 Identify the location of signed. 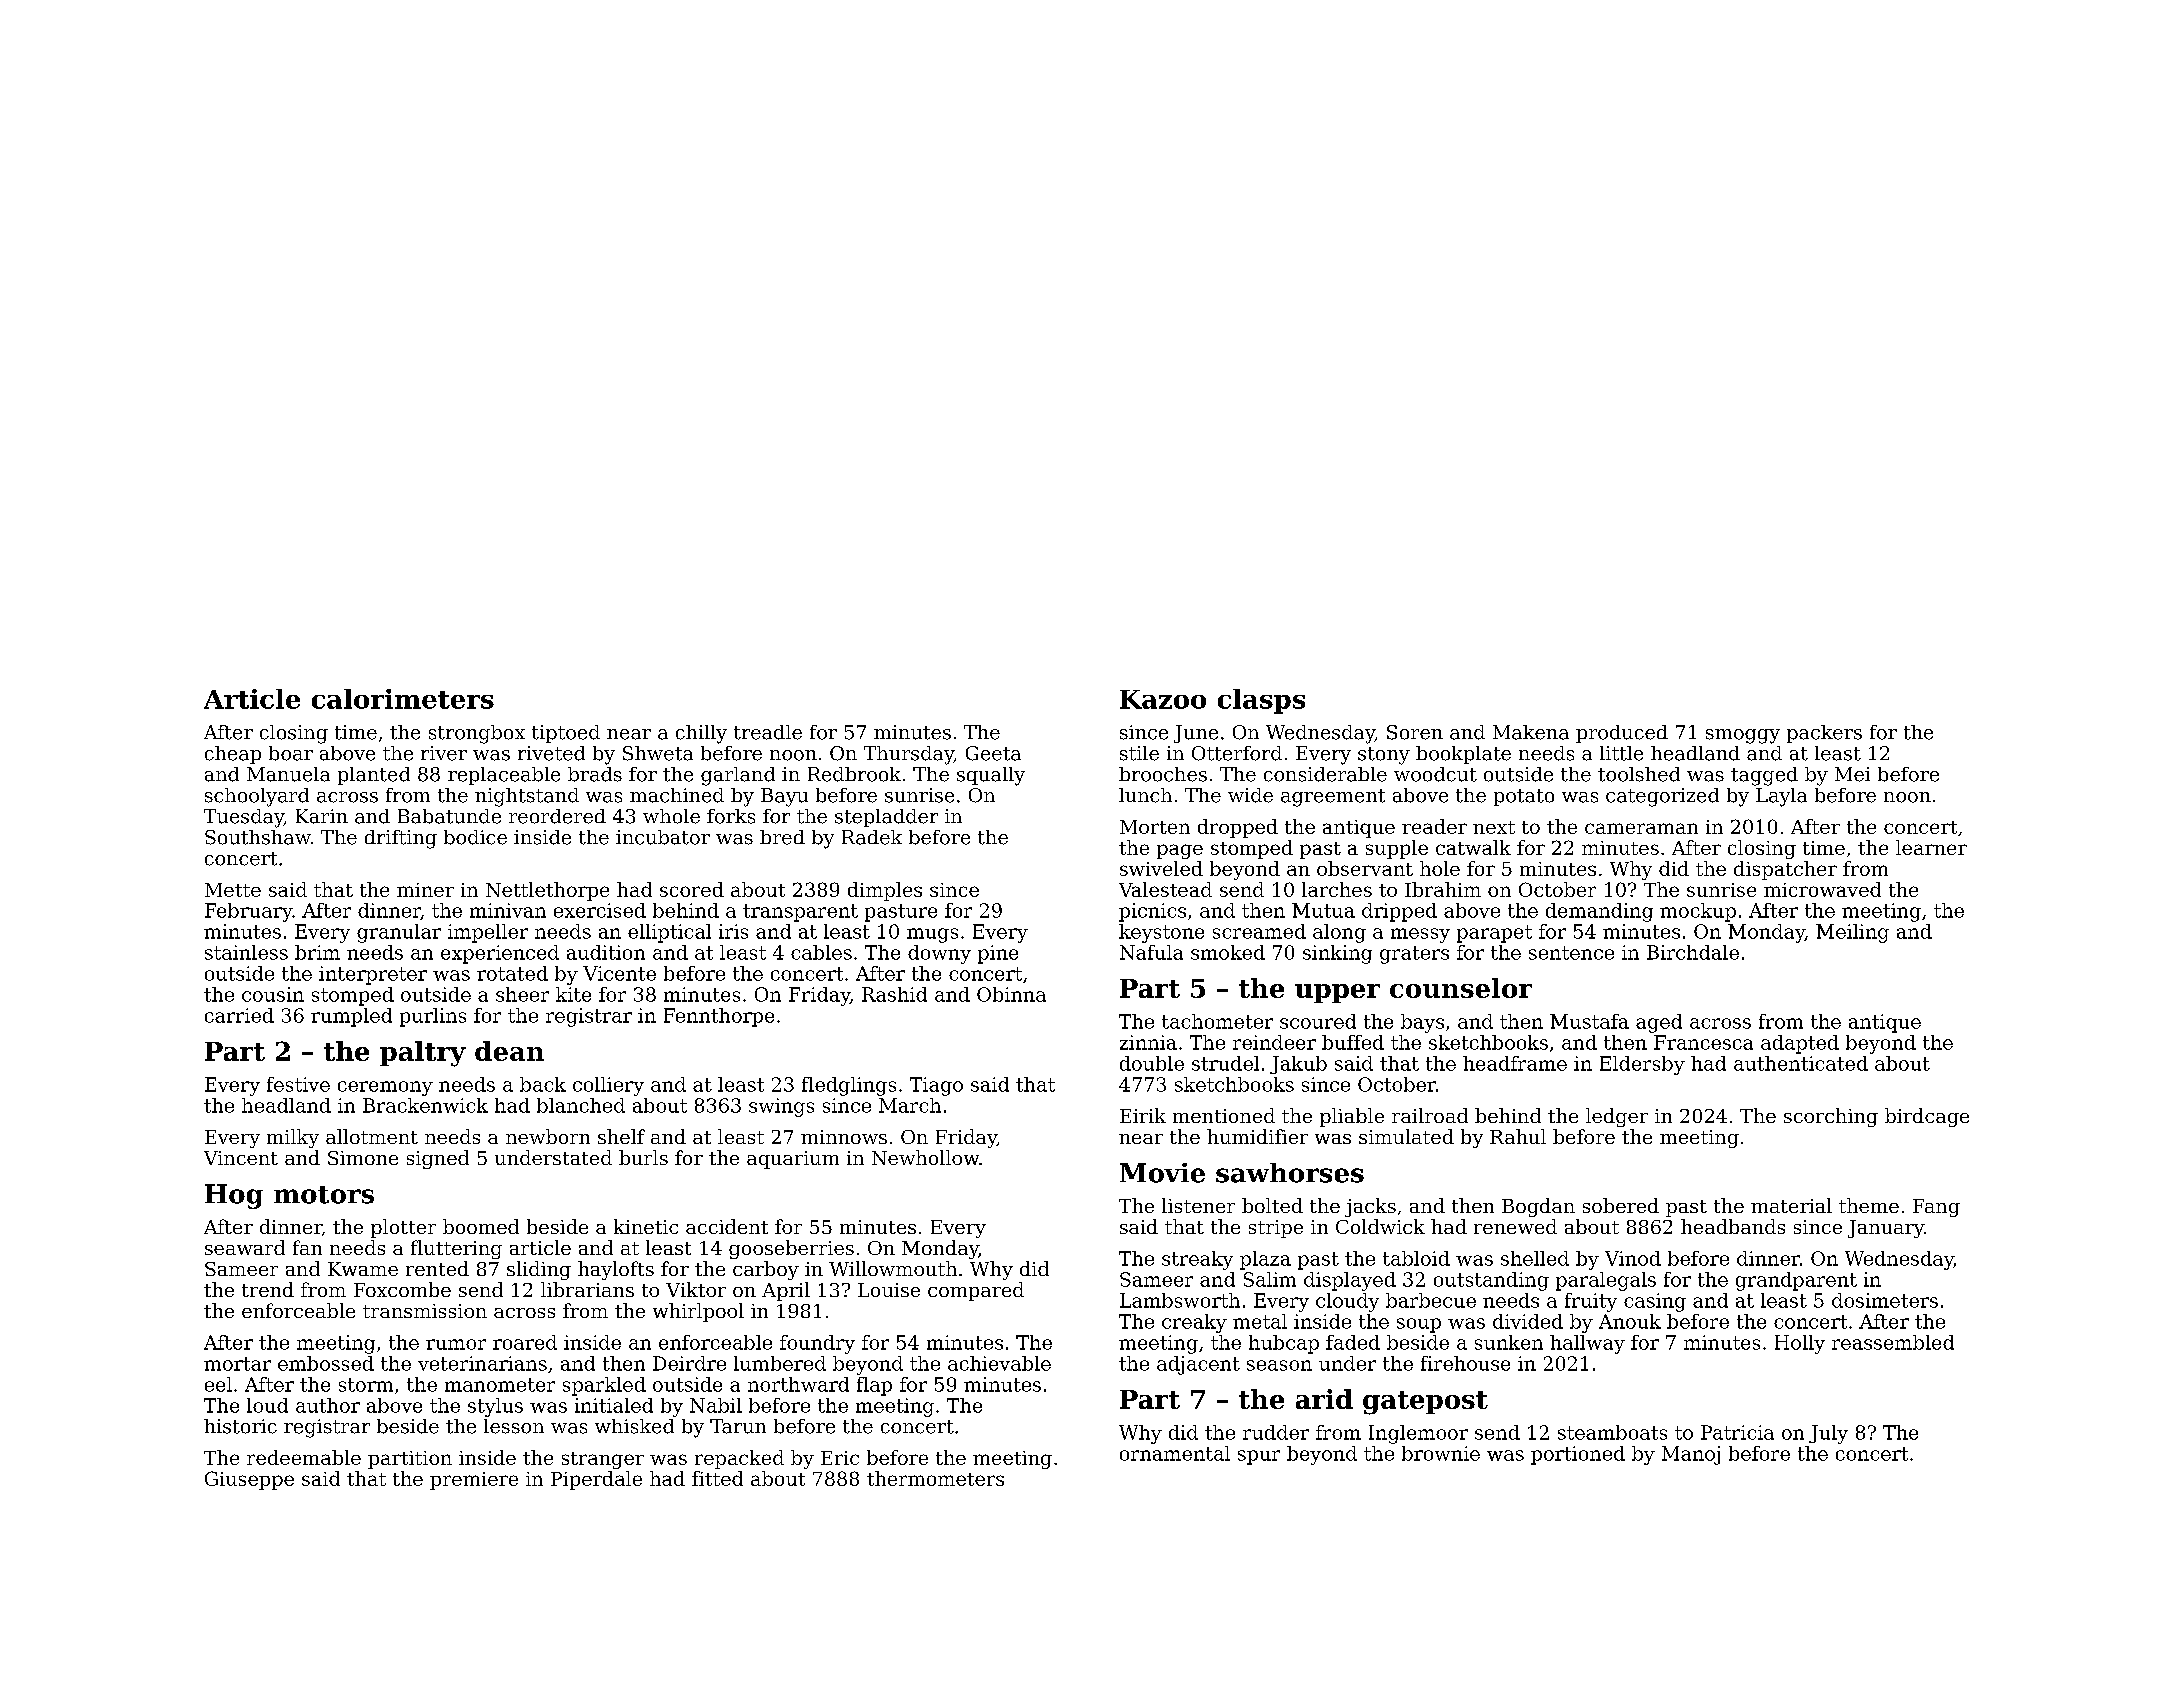
(438, 1159).
